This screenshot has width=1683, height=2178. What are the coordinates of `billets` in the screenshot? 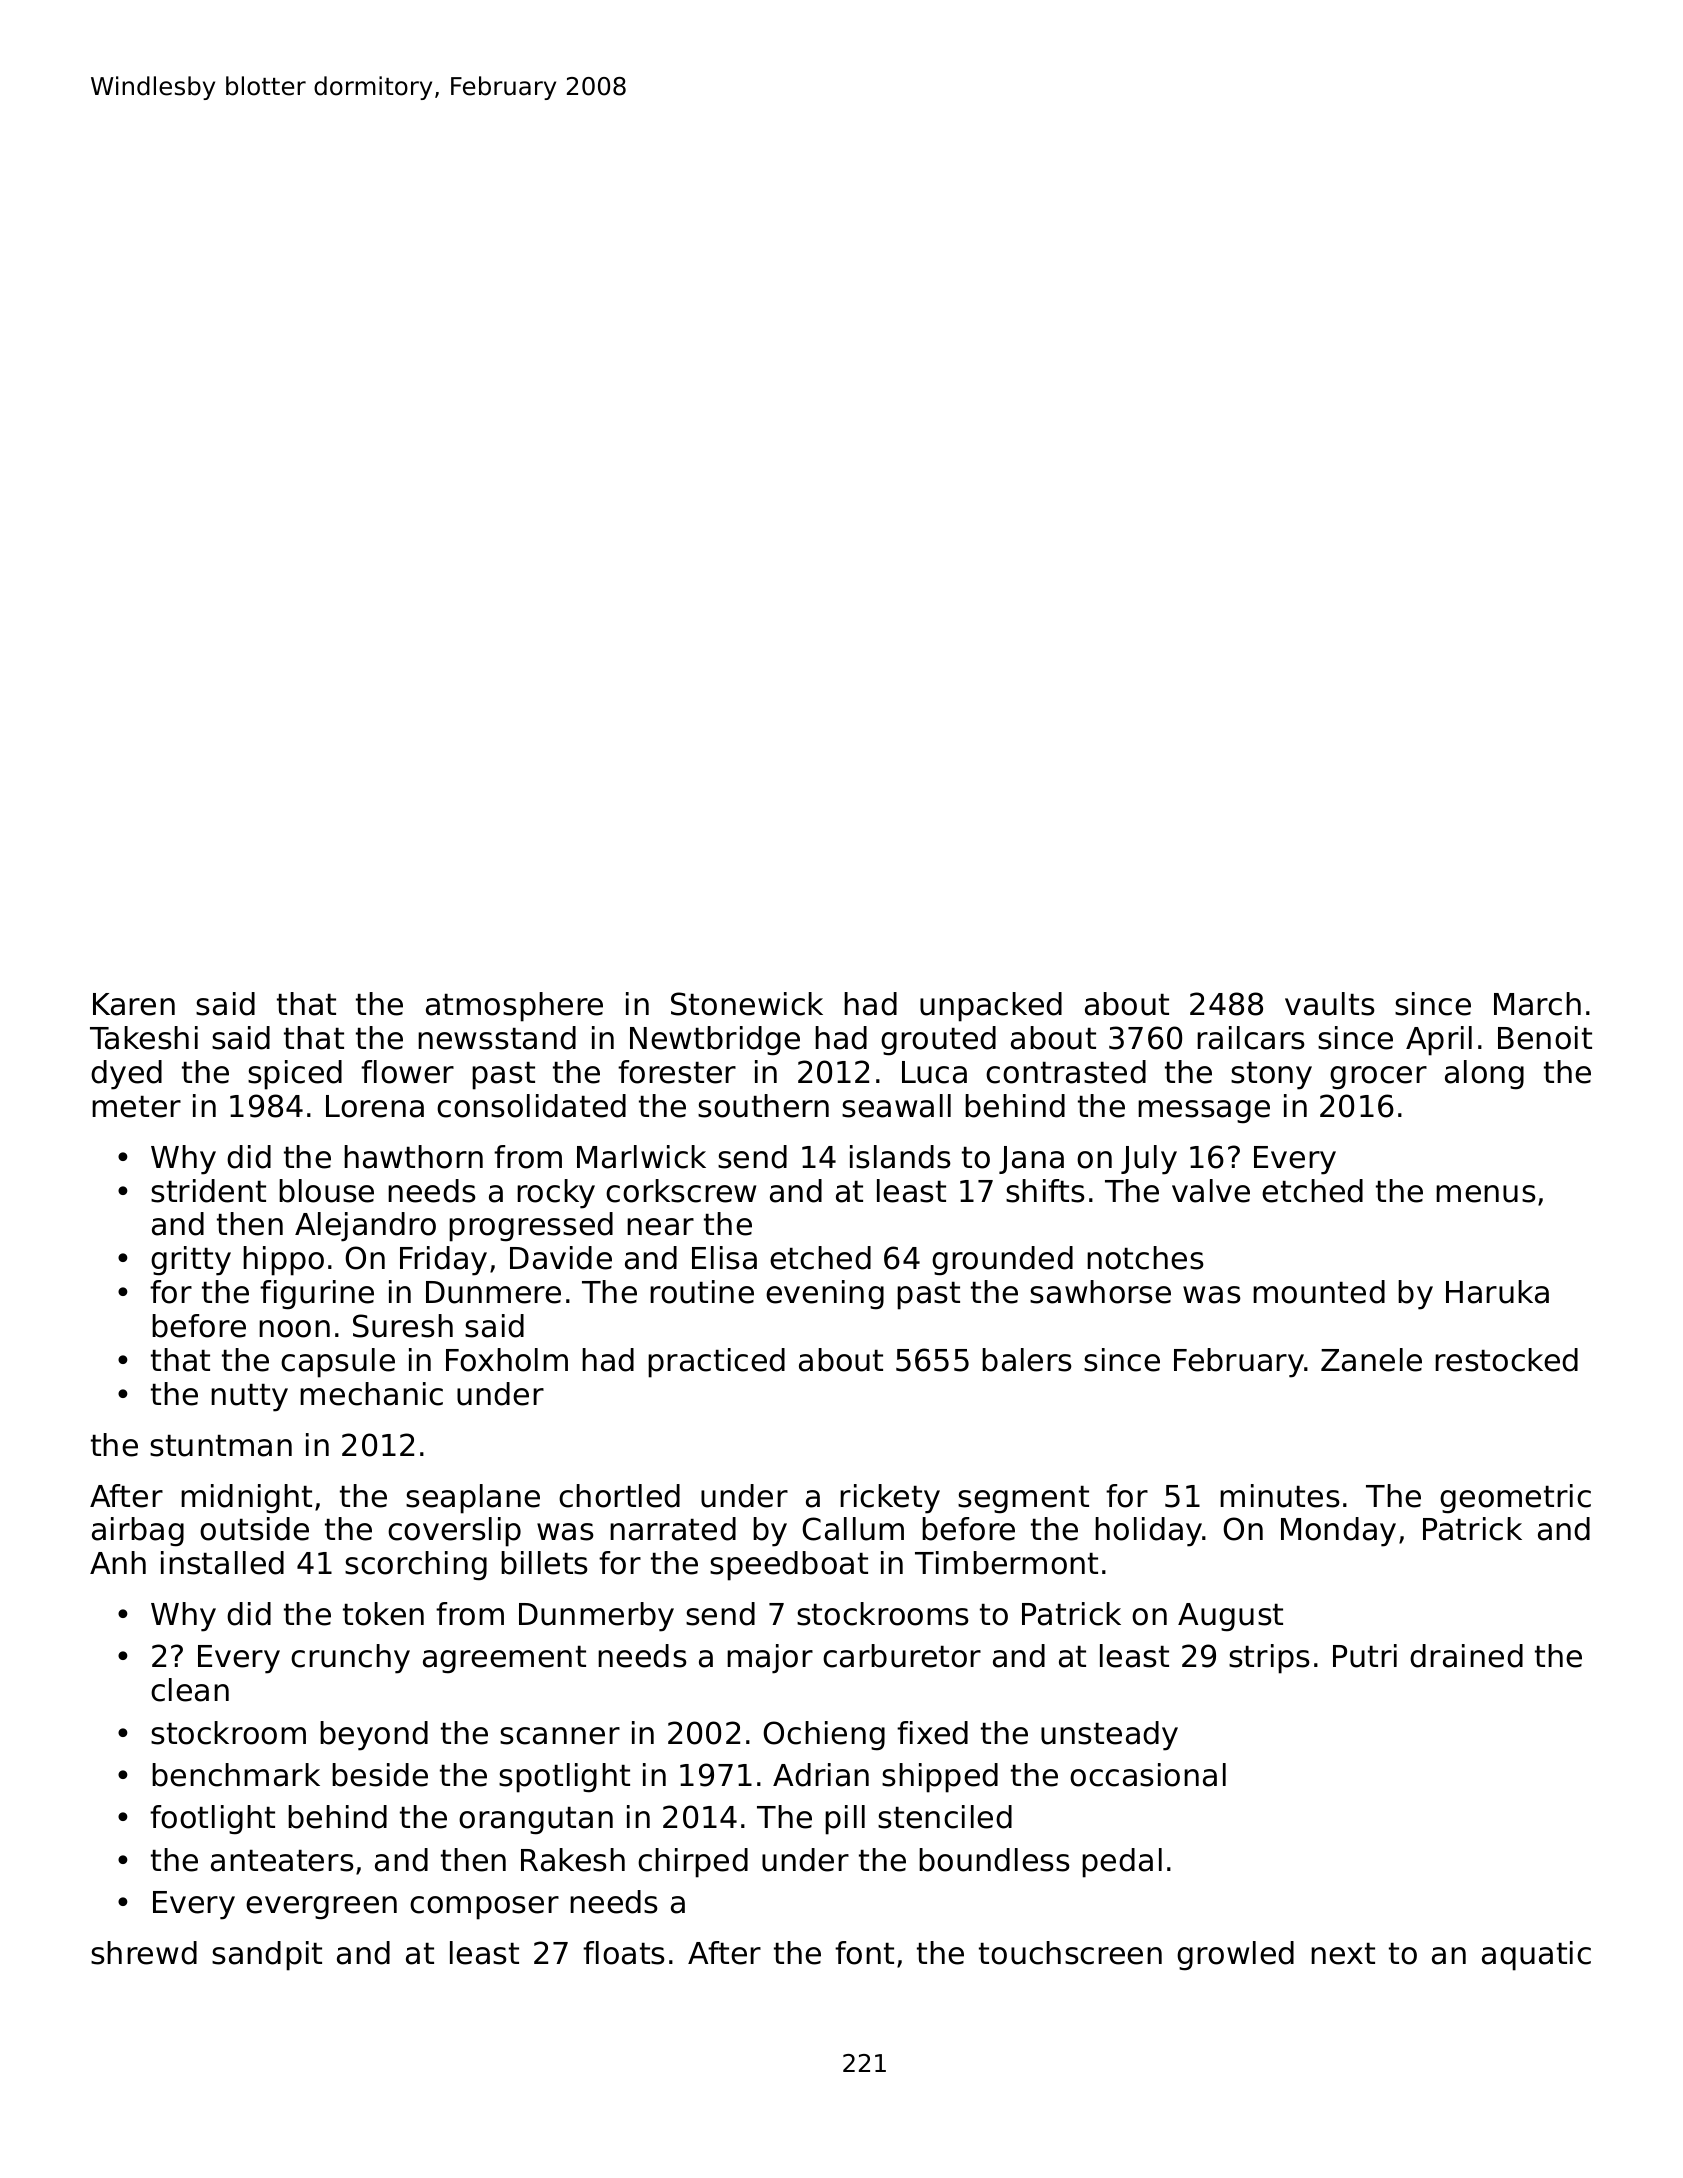 It's located at (544, 1563).
